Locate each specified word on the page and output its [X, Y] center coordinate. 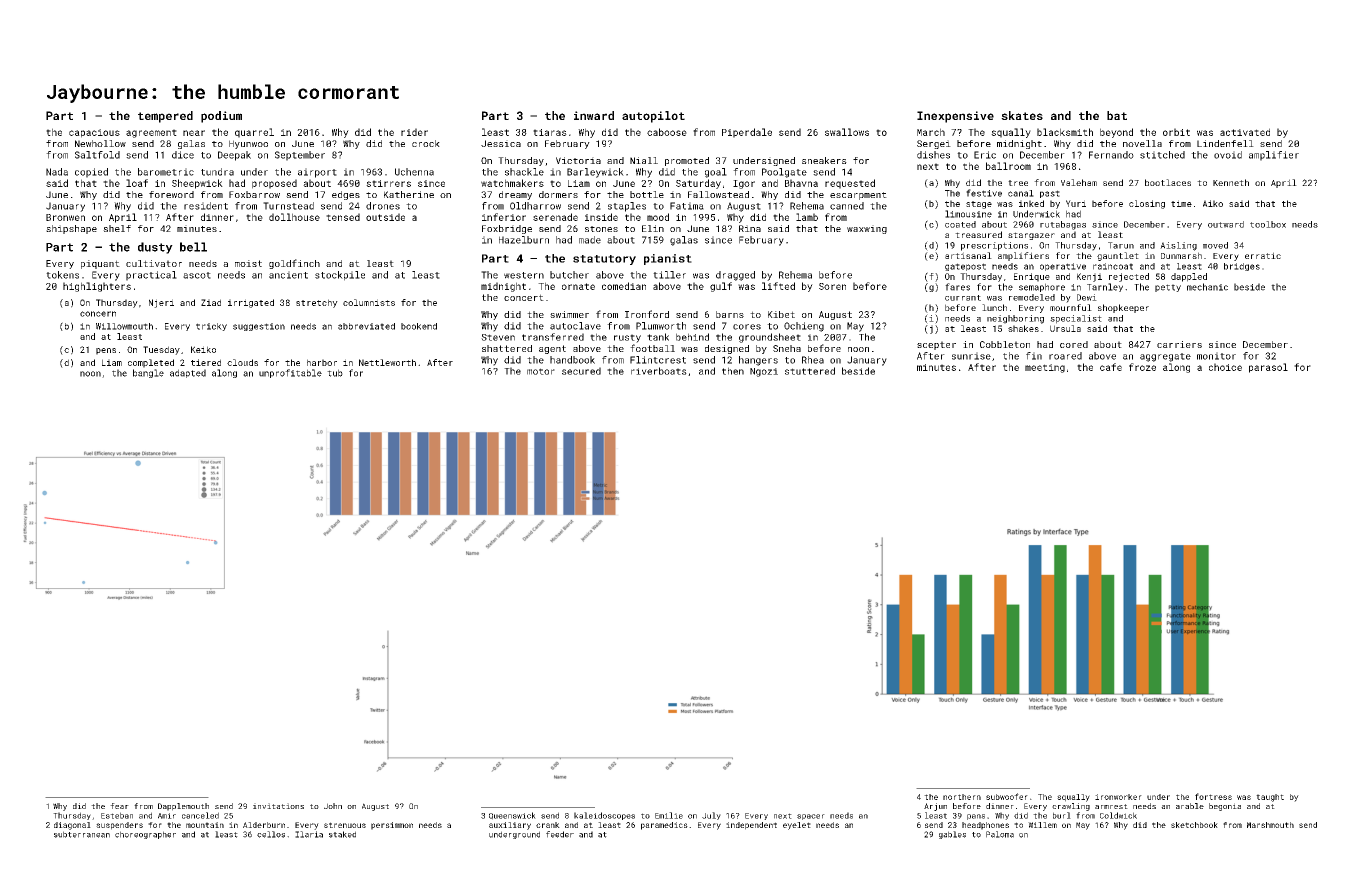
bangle [148, 373]
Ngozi [764, 372]
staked [342, 834]
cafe [1111, 367]
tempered [165, 117]
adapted [188, 373]
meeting [1045, 368]
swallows [847, 132]
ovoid [1228, 155]
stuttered [810, 371]
